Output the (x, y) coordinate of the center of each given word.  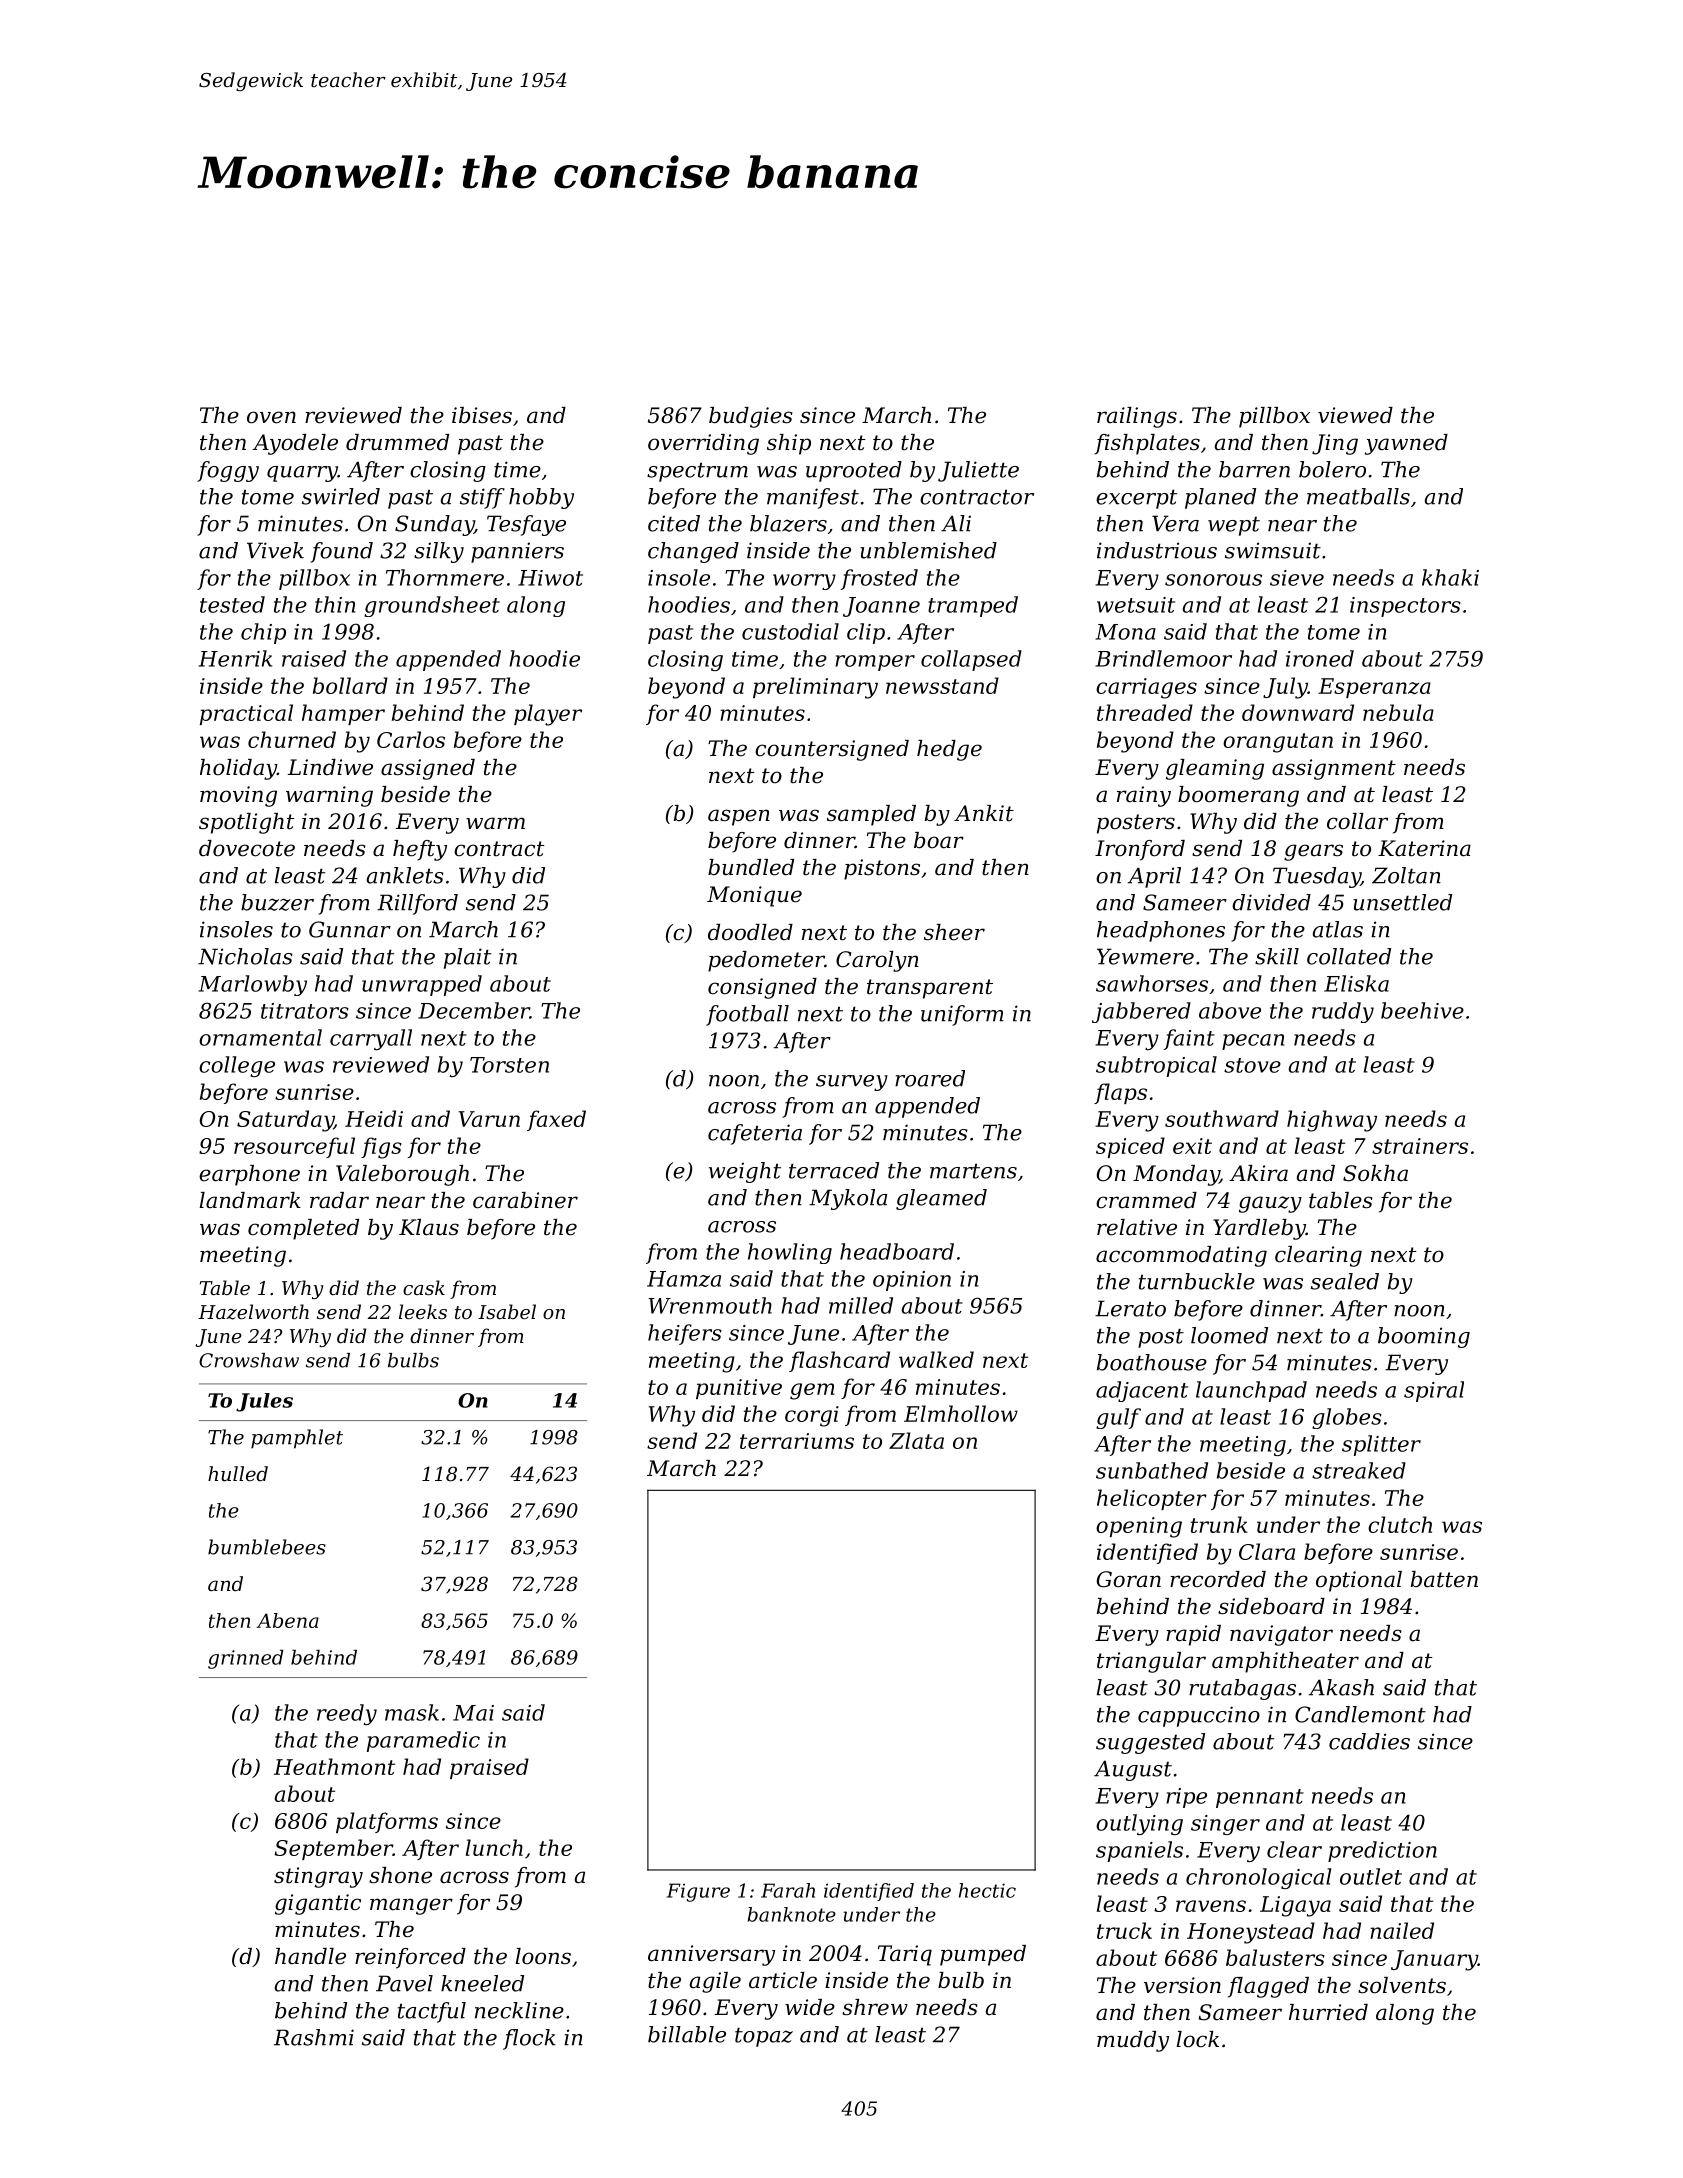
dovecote (247, 848)
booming (1424, 1337)
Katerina (1424, 848)
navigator (1281, 1635)
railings (1137, 417)
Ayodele (295, 444)
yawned (1406, 444)
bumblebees (267, 1547)
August (1133, 1770)
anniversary (711, 1955)
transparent (930, 989)
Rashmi (314, 2037)
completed (303, 1229)
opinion (912, 1281)
